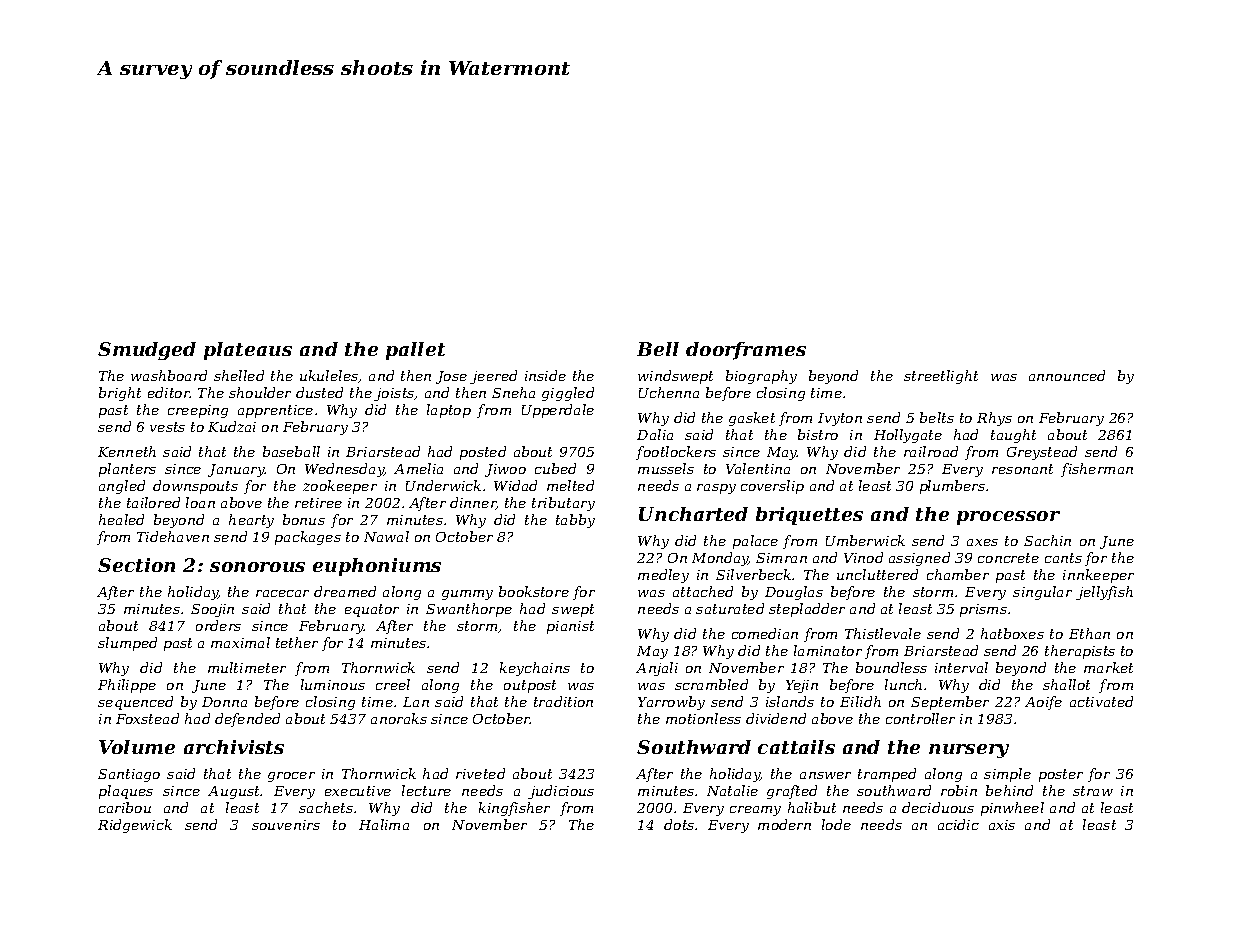  I want to click on dividend, so click(776, 718).
